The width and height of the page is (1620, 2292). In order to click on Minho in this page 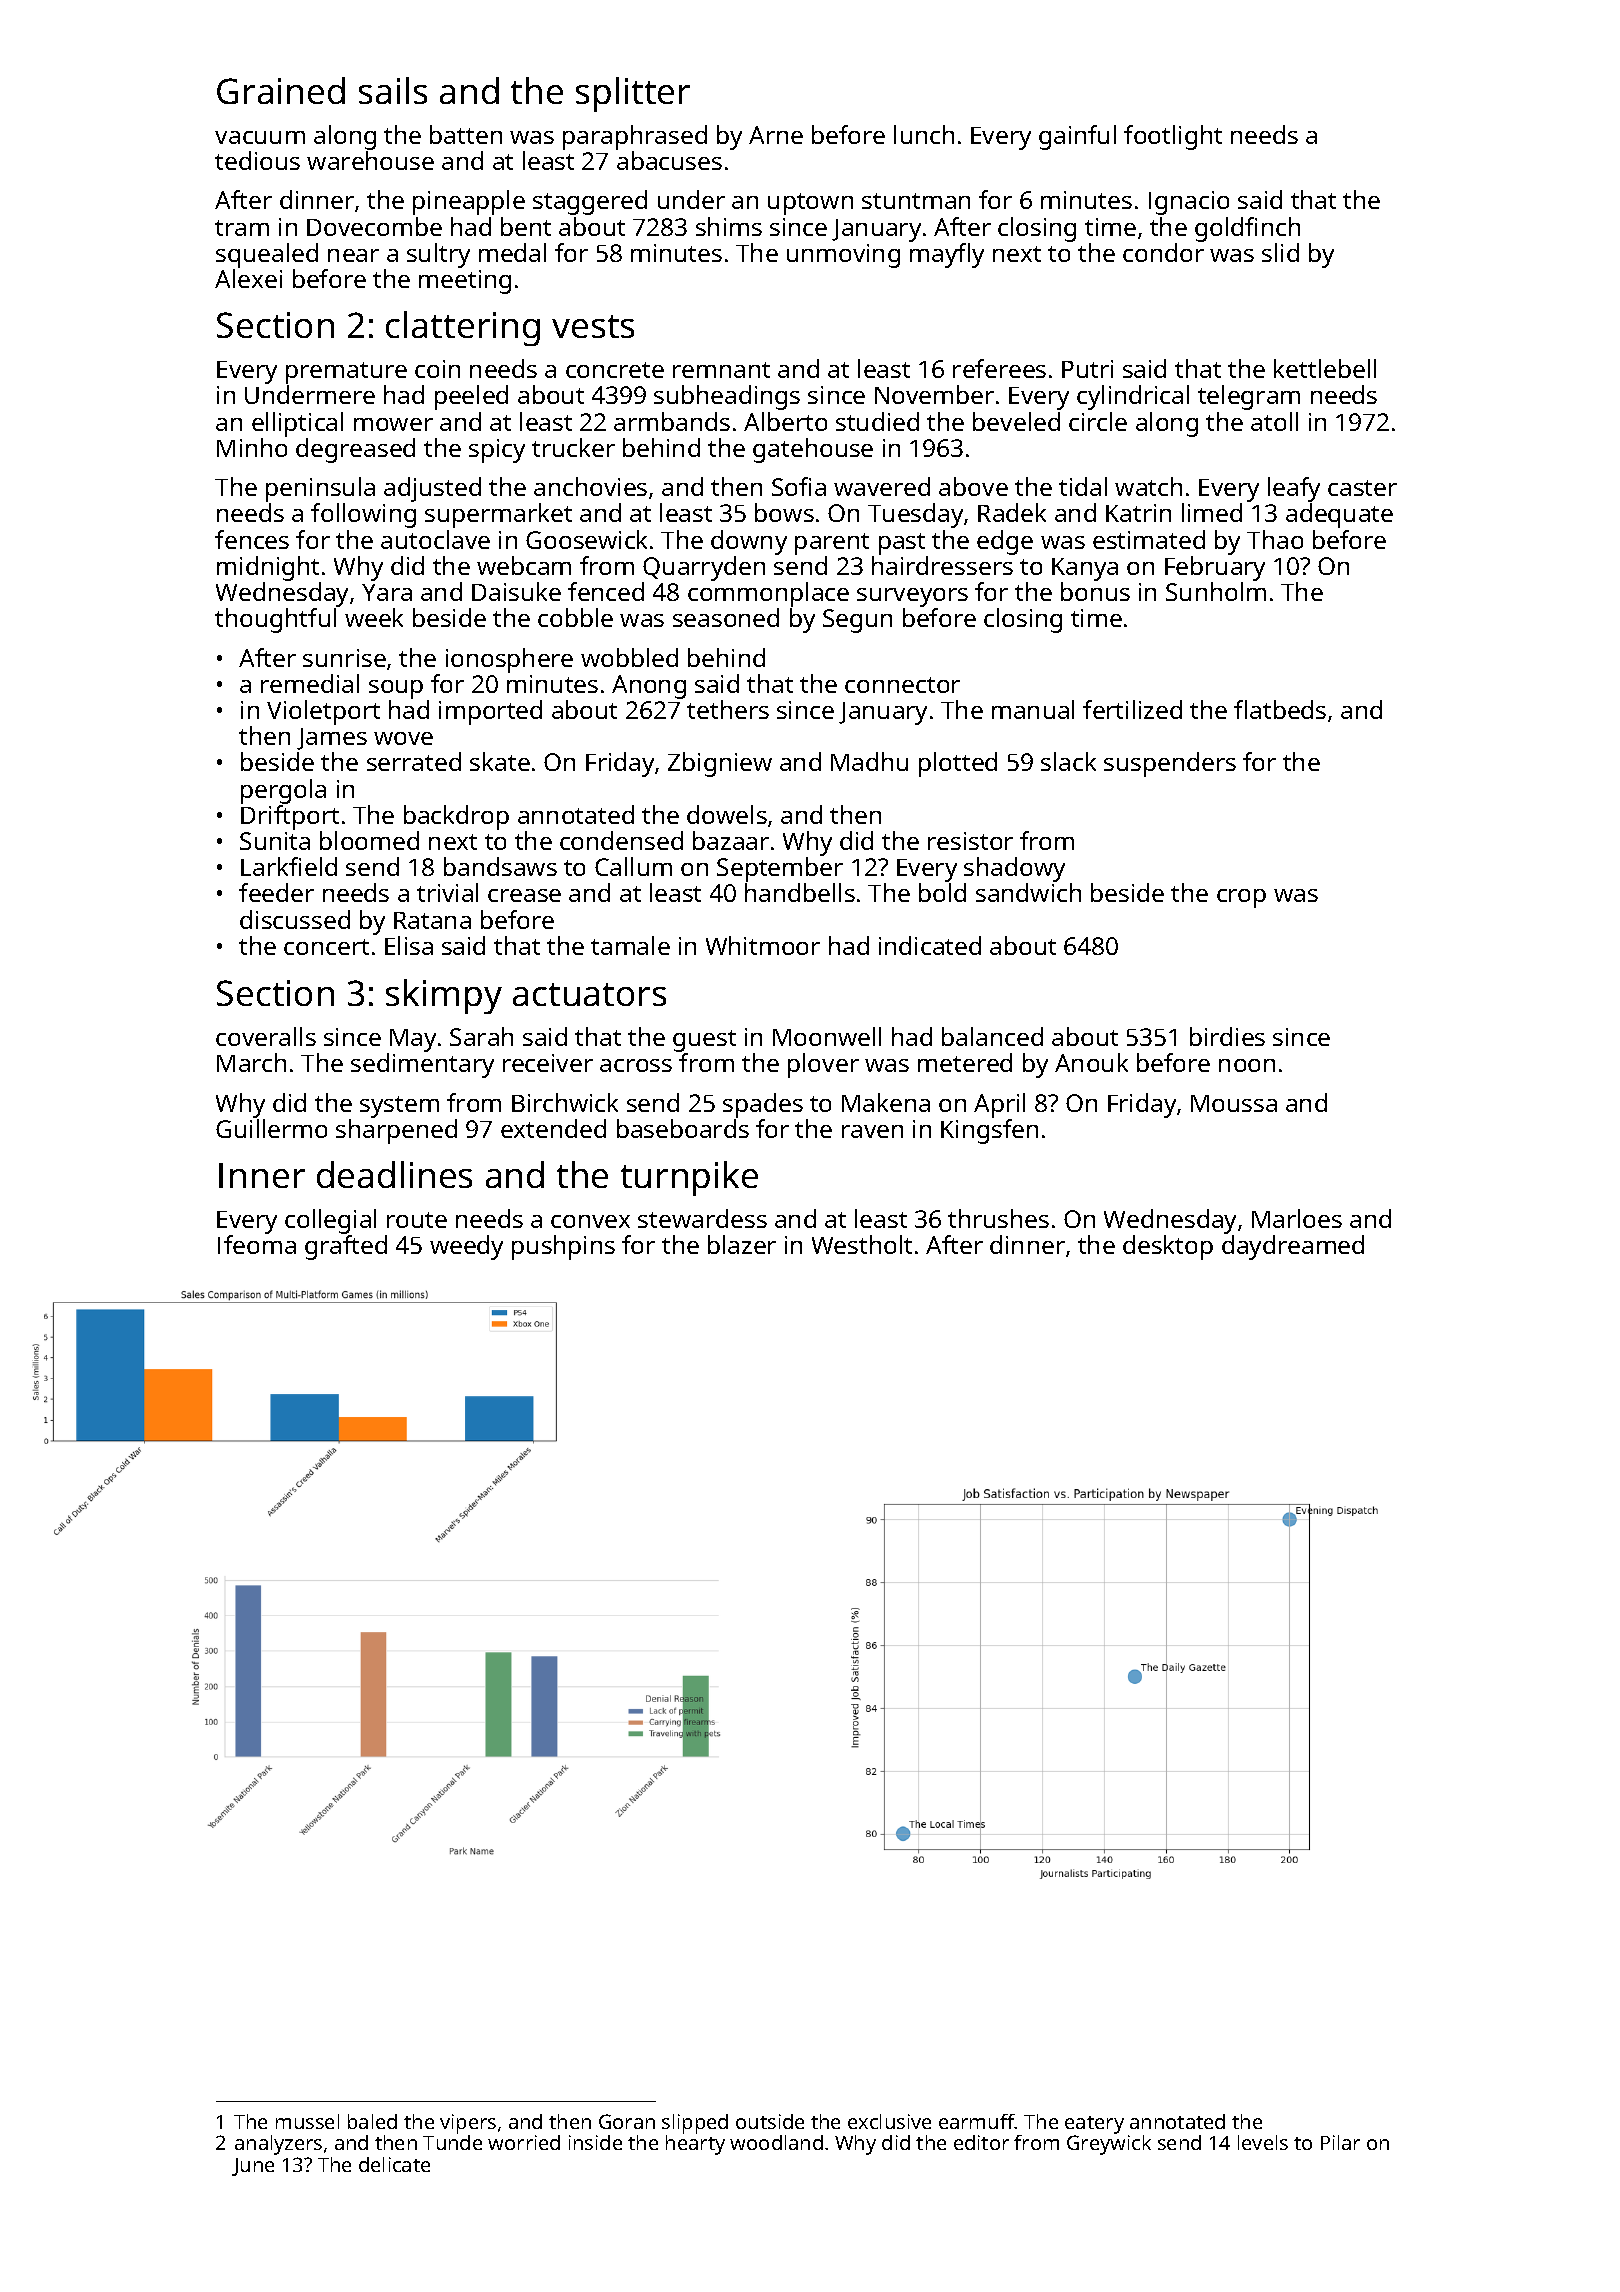, I will do `click(252, 447)`.
